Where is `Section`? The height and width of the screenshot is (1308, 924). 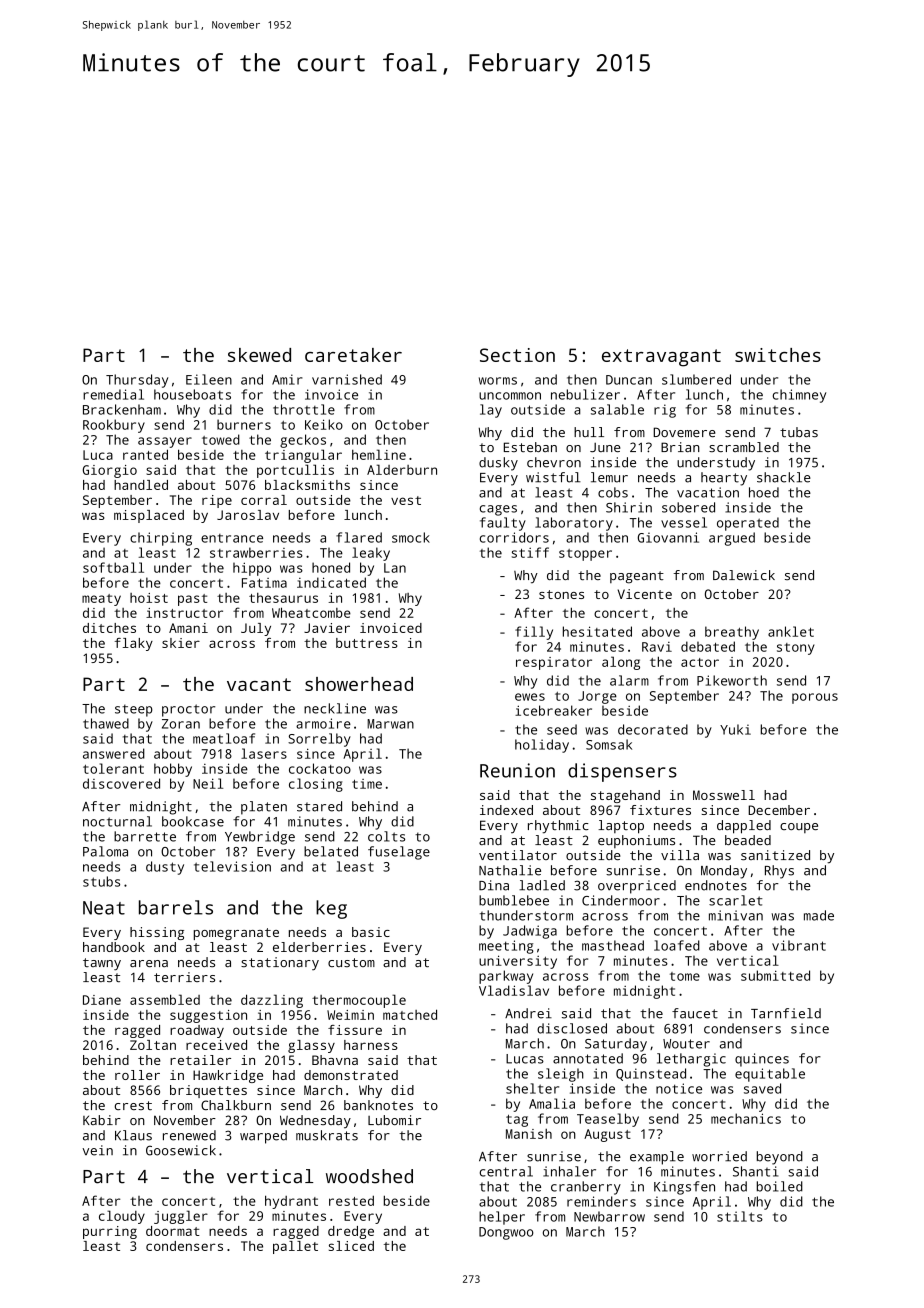
Section is located at coordinates (517, 355).
